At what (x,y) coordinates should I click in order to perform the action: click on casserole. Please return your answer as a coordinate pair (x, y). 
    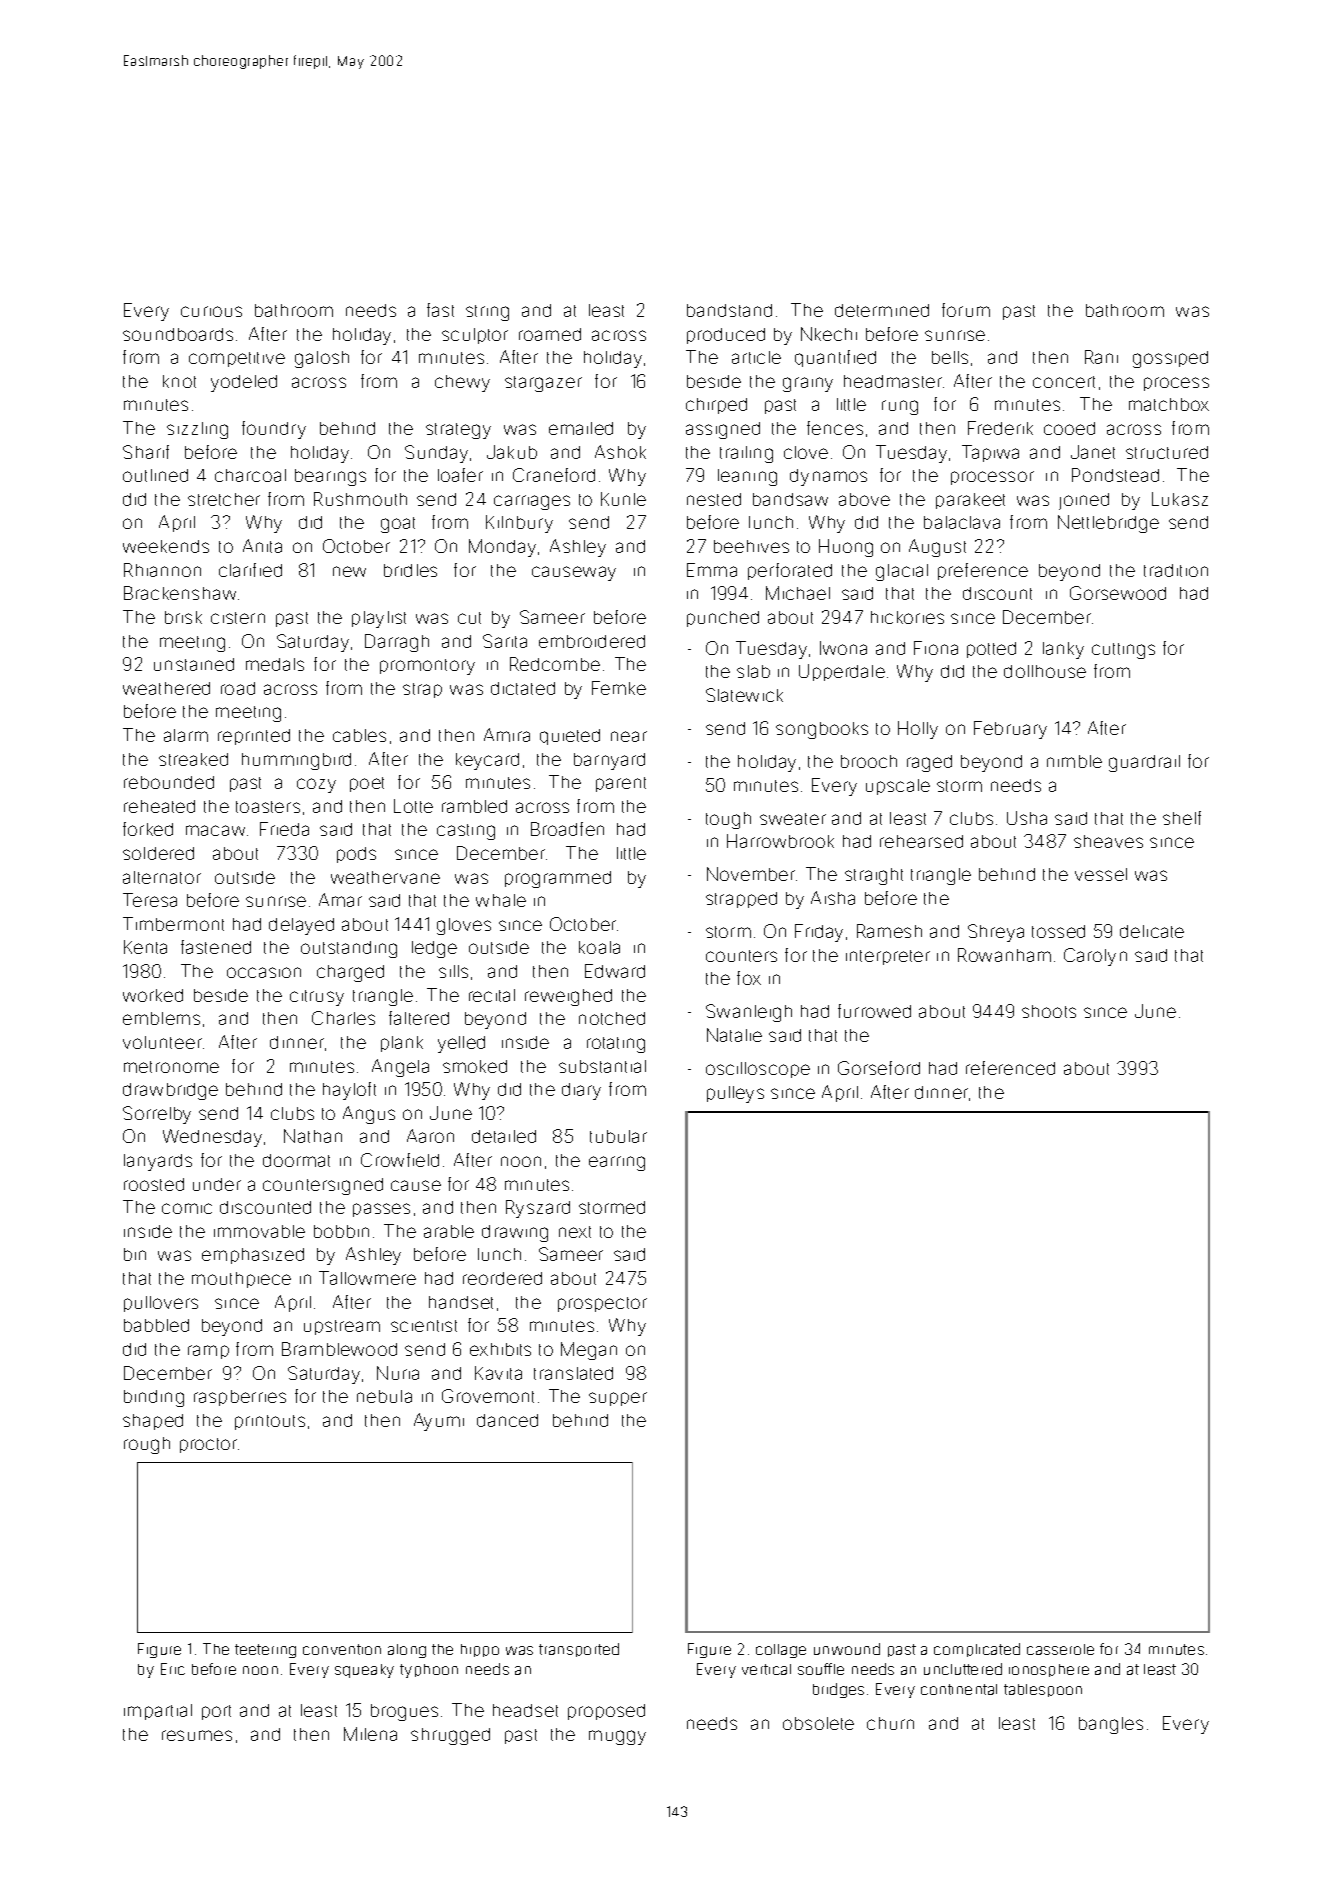
    Looking at the image, I should click on (1060, 1649).
